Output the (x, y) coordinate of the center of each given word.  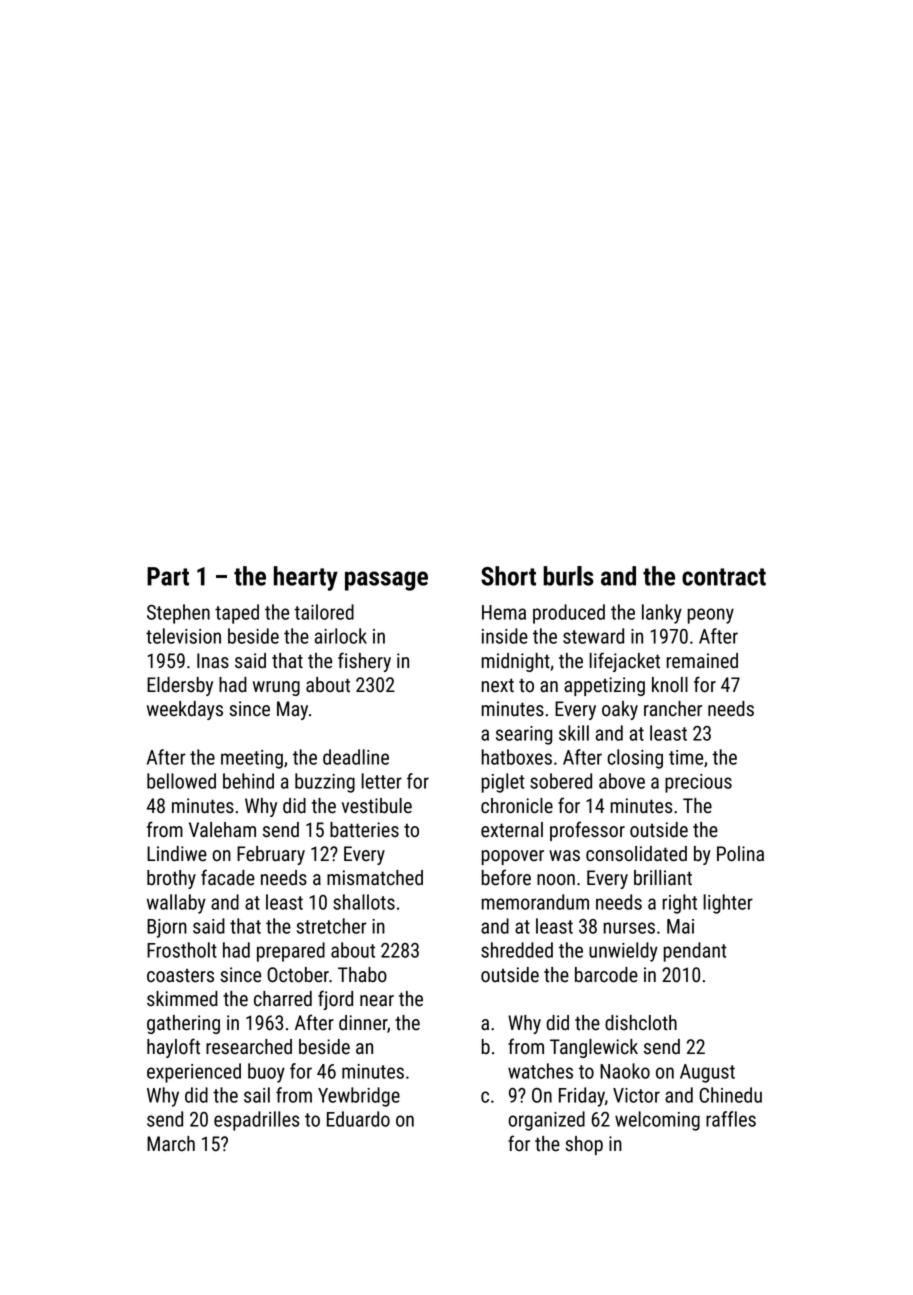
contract (724, 577)
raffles (731, 1119)
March (171, 1144)
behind (248, 781)
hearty (306, 578)
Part (168, 576)
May (292, 710)
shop (584, 1145)
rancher (673, 709)
